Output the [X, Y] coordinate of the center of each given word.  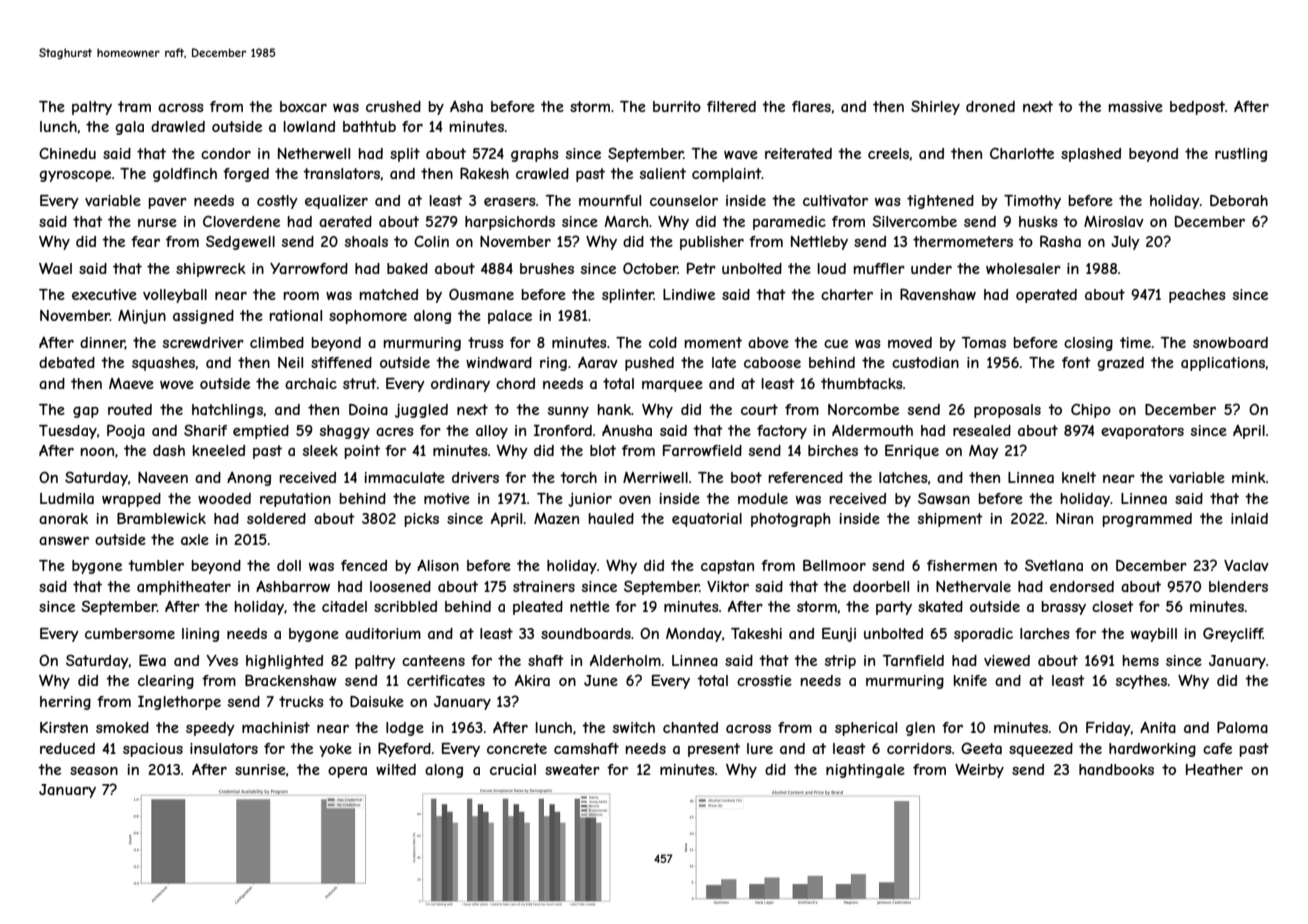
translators [341, 173]
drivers [475, 477]
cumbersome [130, 633]
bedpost [1197, 108]
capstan [727, 567]
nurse [157, 223]
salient [663, 173]
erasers [510, 202]
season [94, 771]
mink [1249, 477]
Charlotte [1022, 153]
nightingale [865, 771]
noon [97, 452]
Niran [1074, 518]
